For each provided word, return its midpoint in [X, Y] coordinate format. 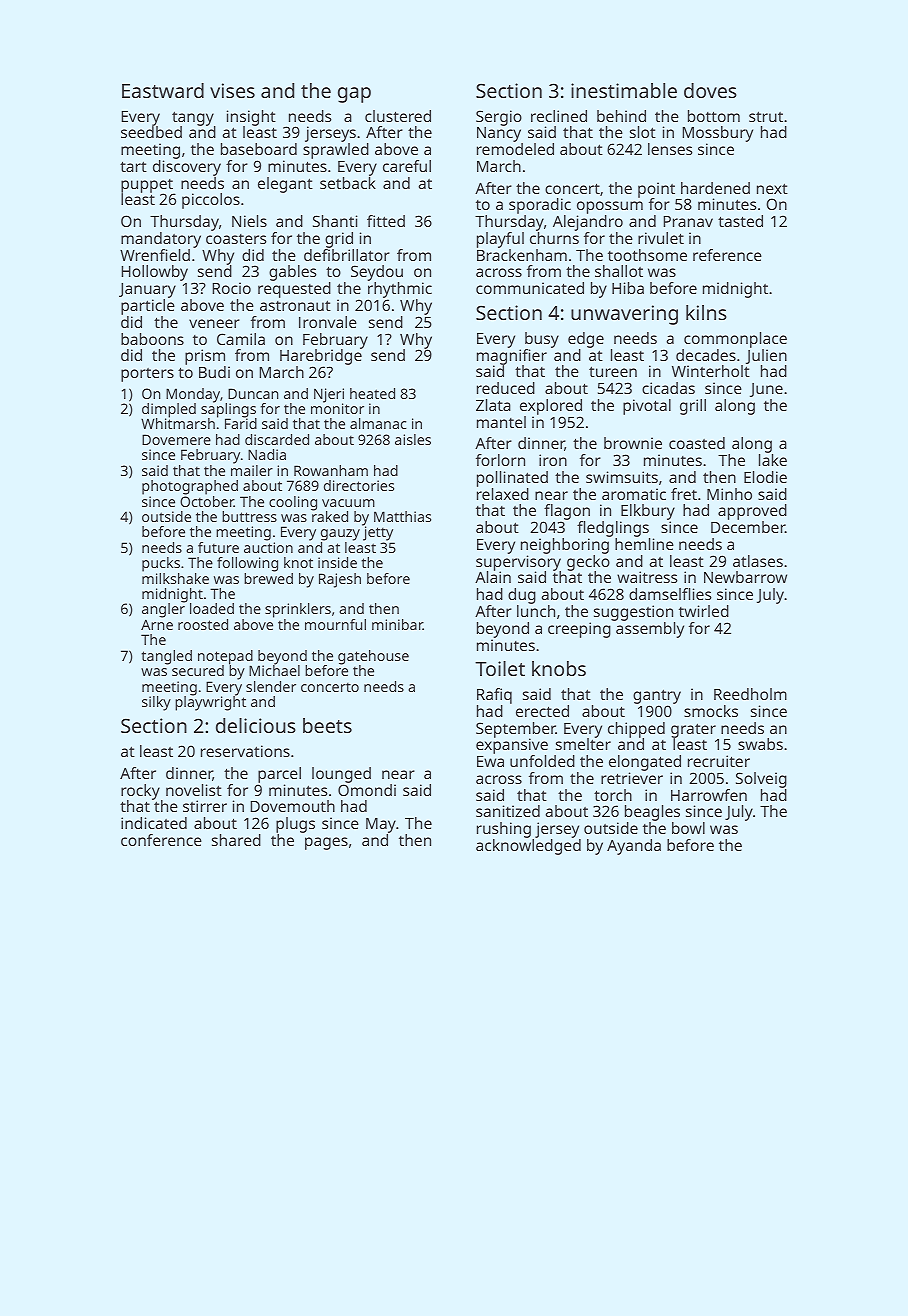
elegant [285, 185]
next [772, 188]
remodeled [515, 149]
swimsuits [622, 477]
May [381, 825]
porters [147, 375]
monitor [337, 408]
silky [156, 703]
